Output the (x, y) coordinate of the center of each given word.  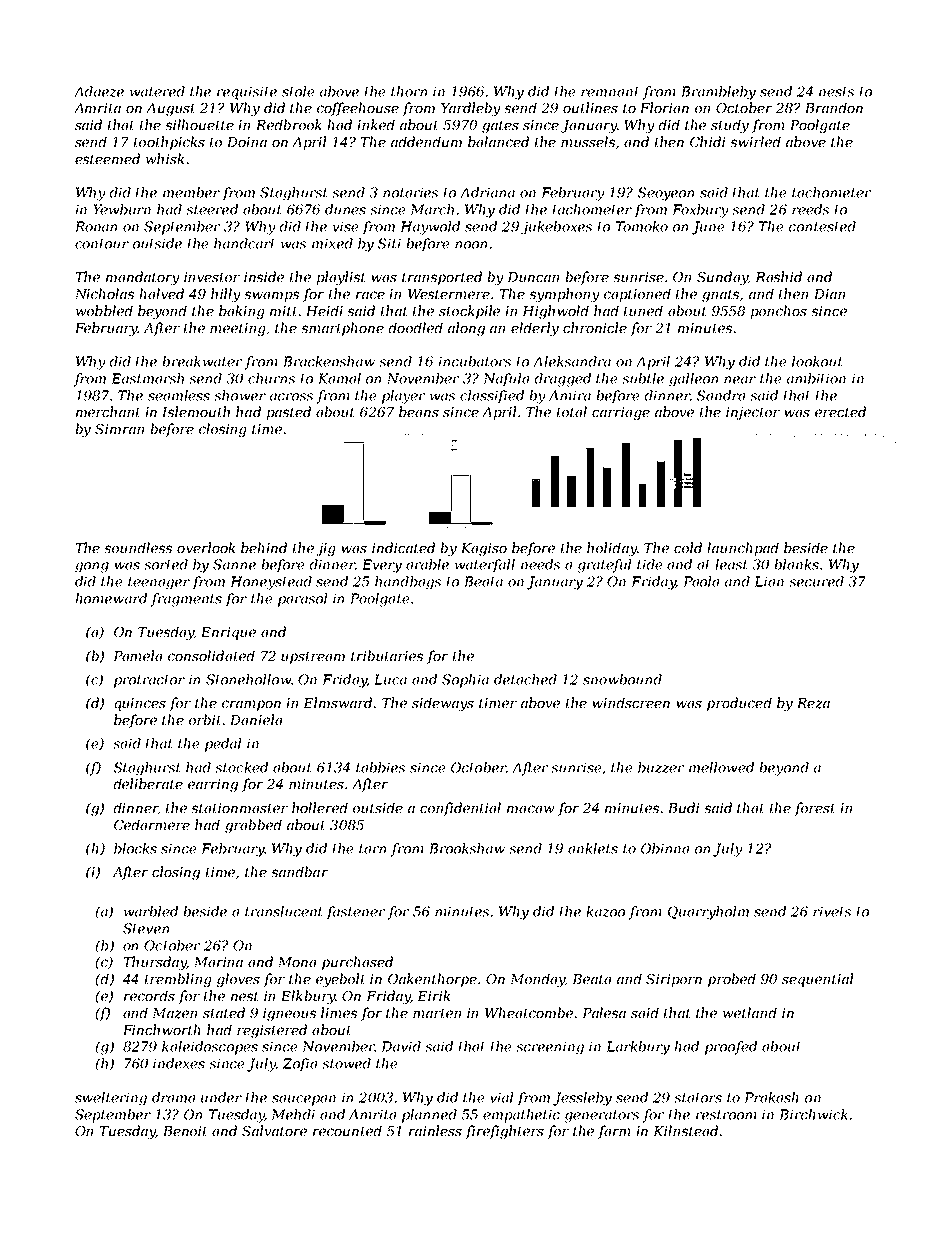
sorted (166, 564)
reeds (810, 209)
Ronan (96, 226)
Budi (683, 807)
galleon (693, 380)
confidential (460, 809)
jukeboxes (556, 228)
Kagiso (484, 549)
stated (224, 1012)
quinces (140, 704)
